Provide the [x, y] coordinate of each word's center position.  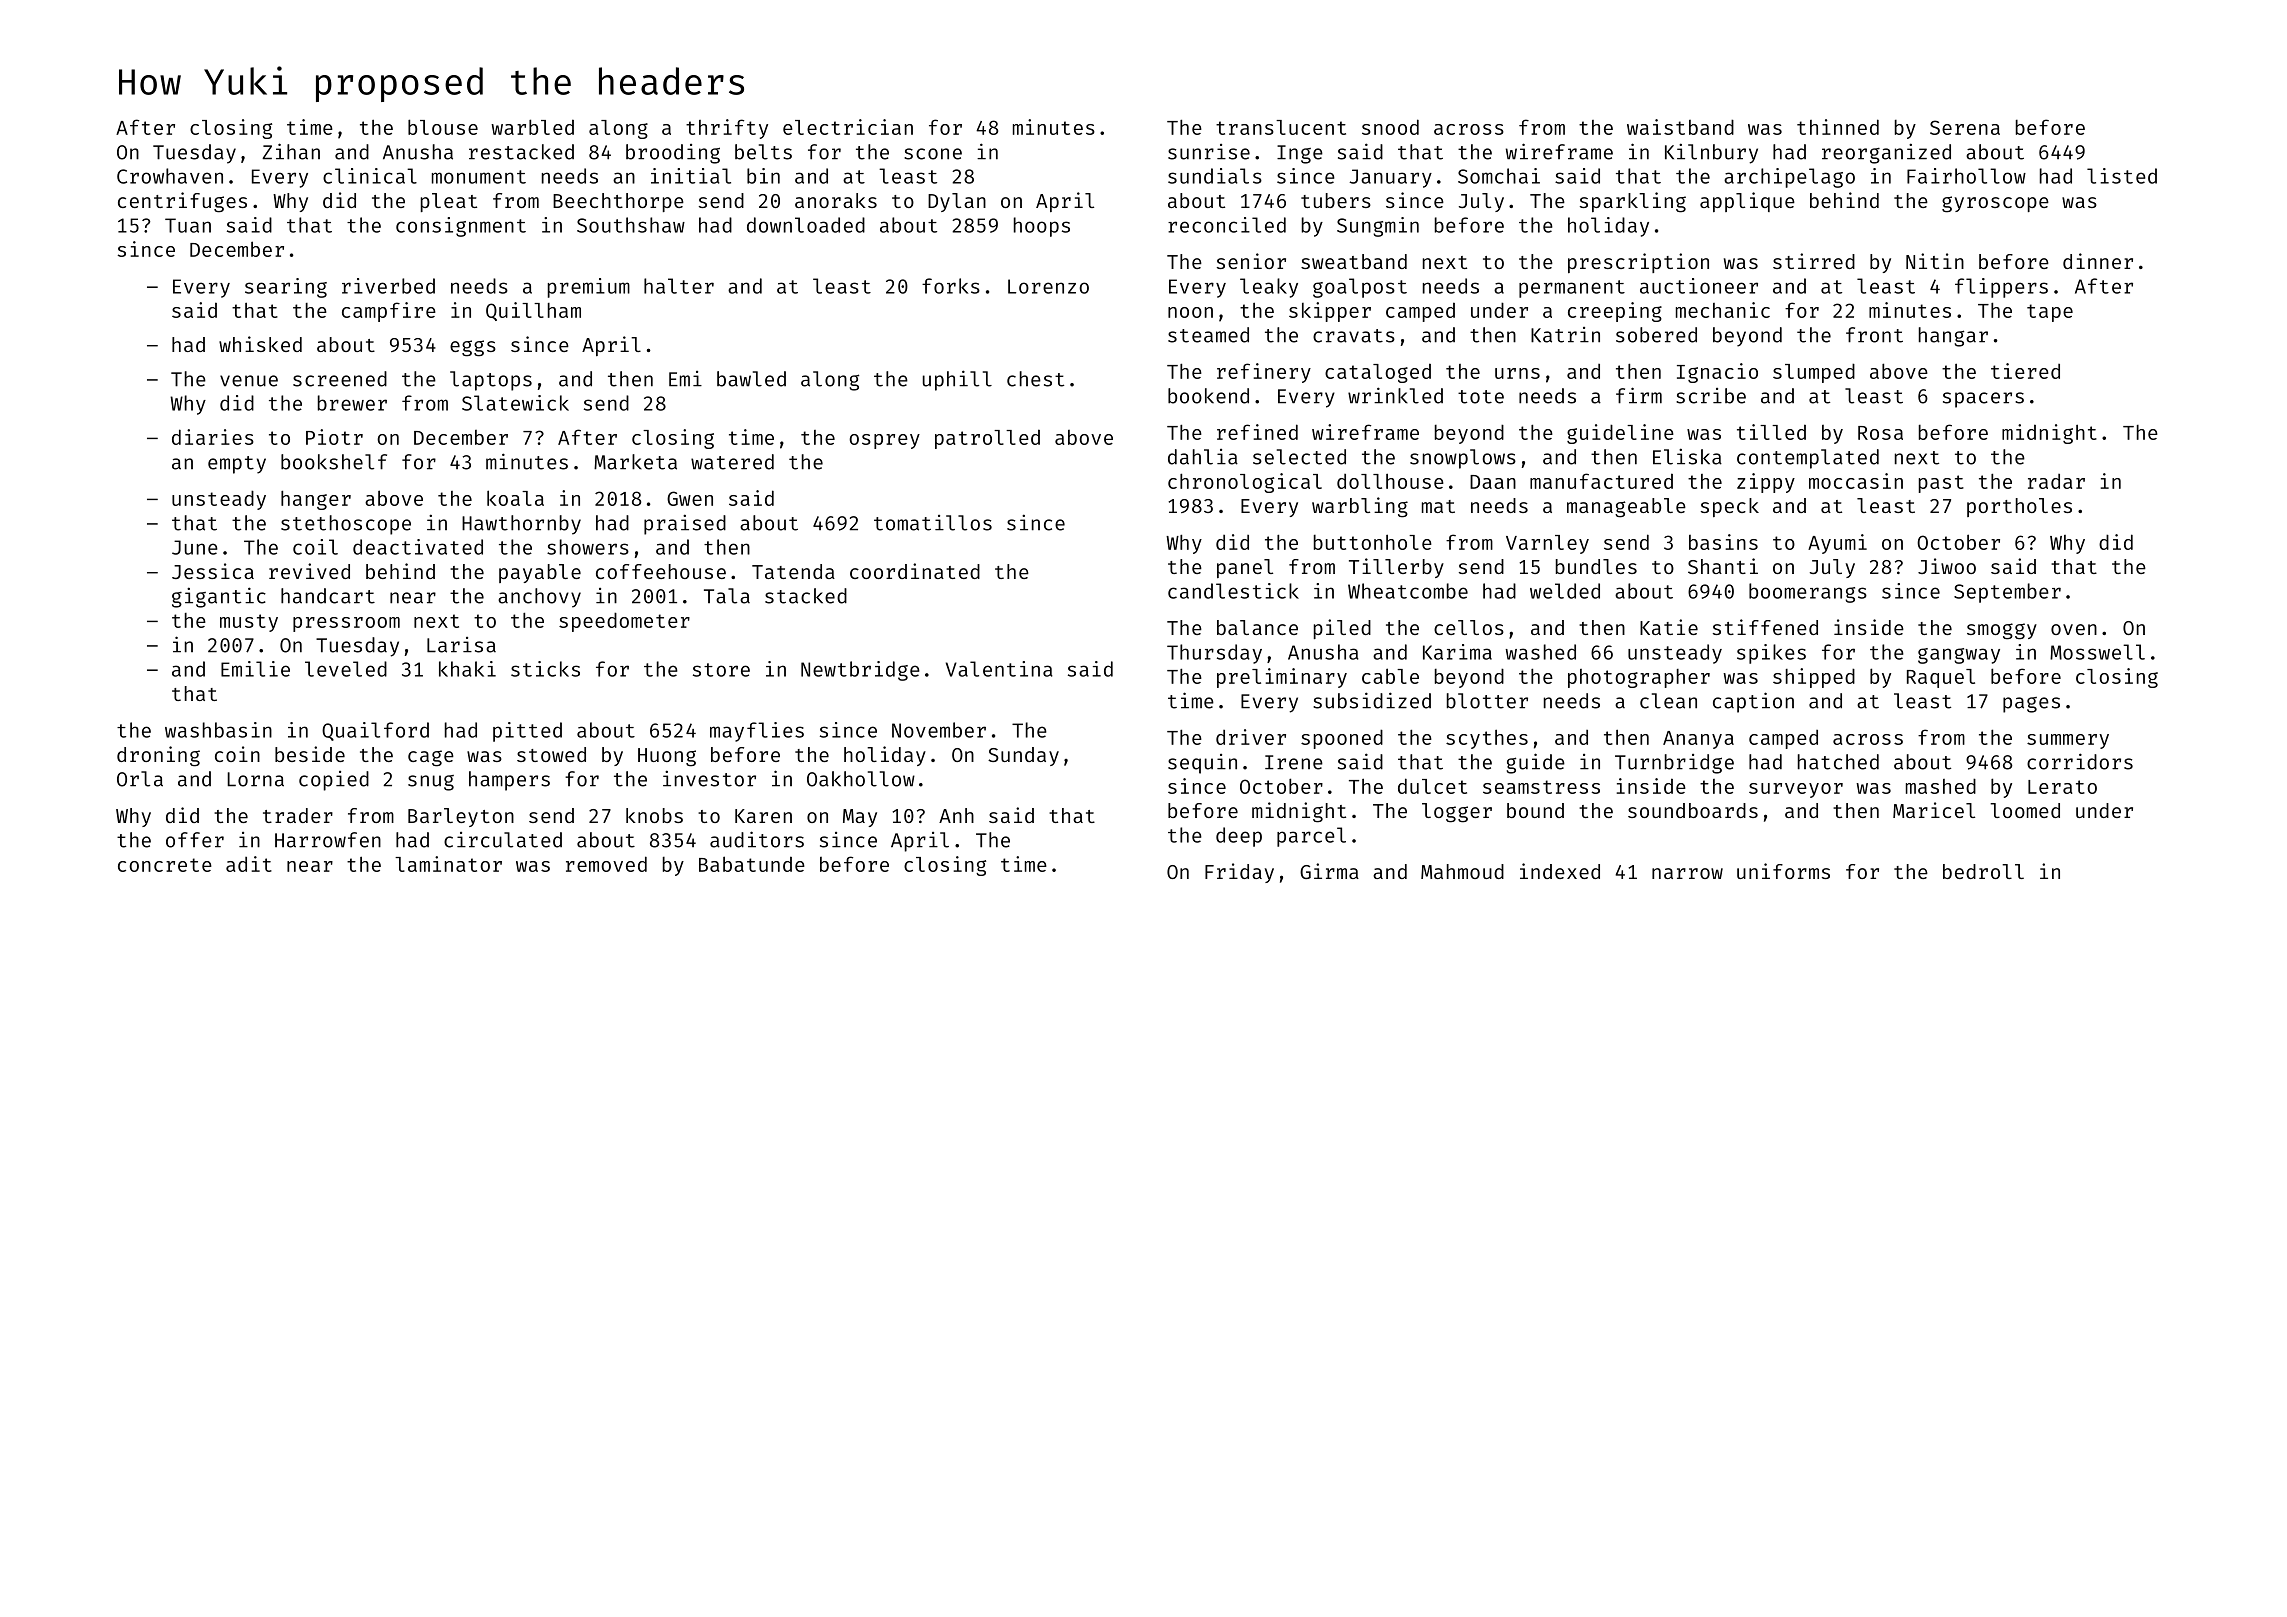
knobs [654, 815]
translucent [1281, 127]
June [195, 547]
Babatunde [752, 864]
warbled [532, 127]
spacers [1983, 400]
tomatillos [933, 523]
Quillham [533, 311]
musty [249, 623]
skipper [1330, 312]
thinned [1838, 127]
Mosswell [2097, 652]
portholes [2019, 507]
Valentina [999, 669]
